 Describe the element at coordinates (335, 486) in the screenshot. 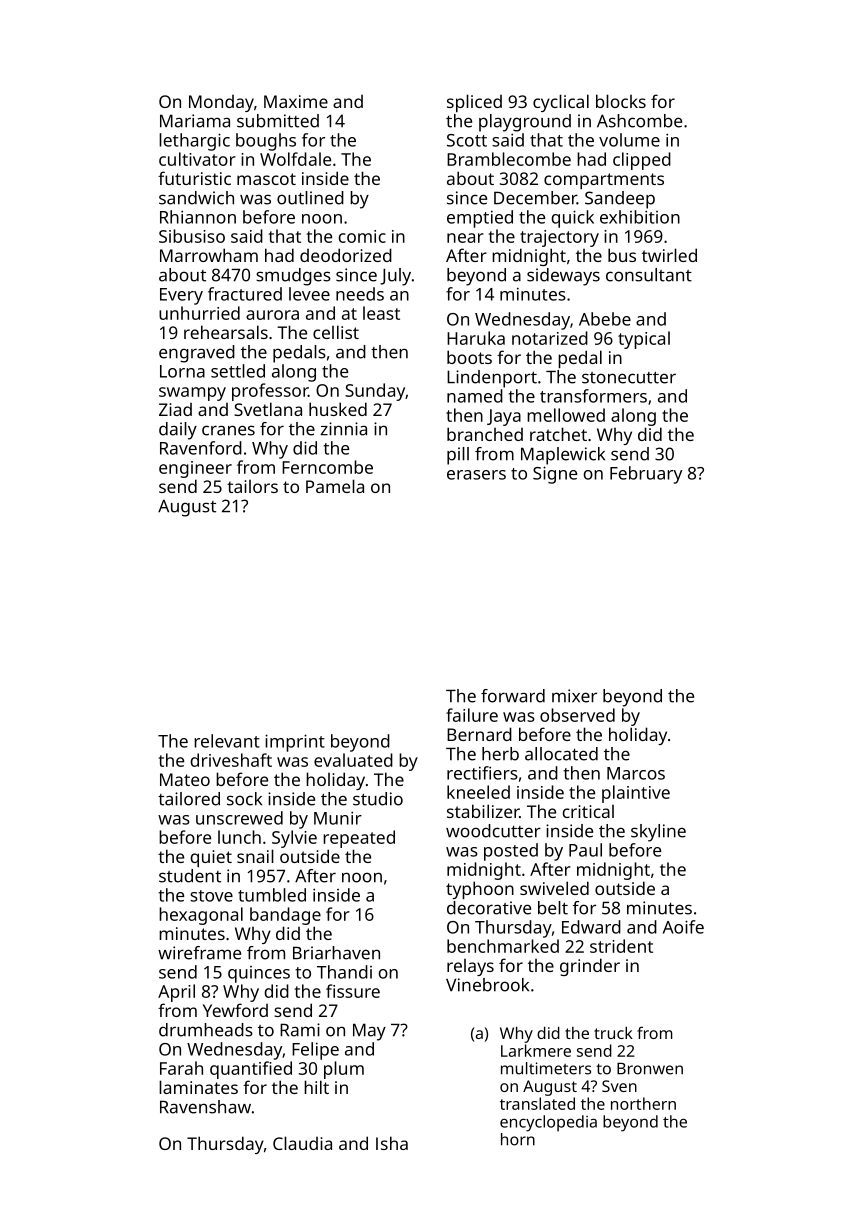

I see `Pamela` at that location.
